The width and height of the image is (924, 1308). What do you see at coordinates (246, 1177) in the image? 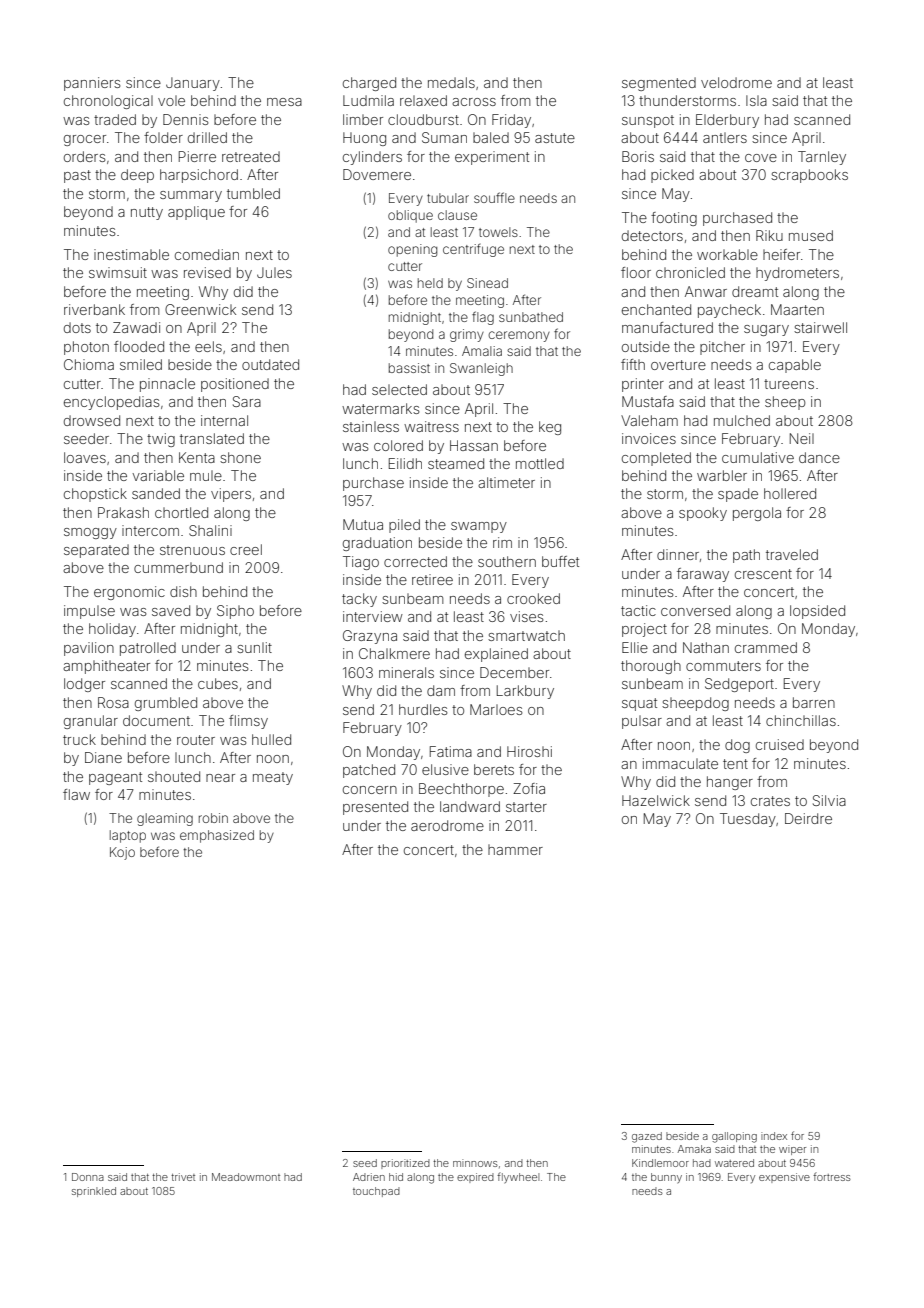
I see `Meadowmont` at bounding box center [246, 1177].
